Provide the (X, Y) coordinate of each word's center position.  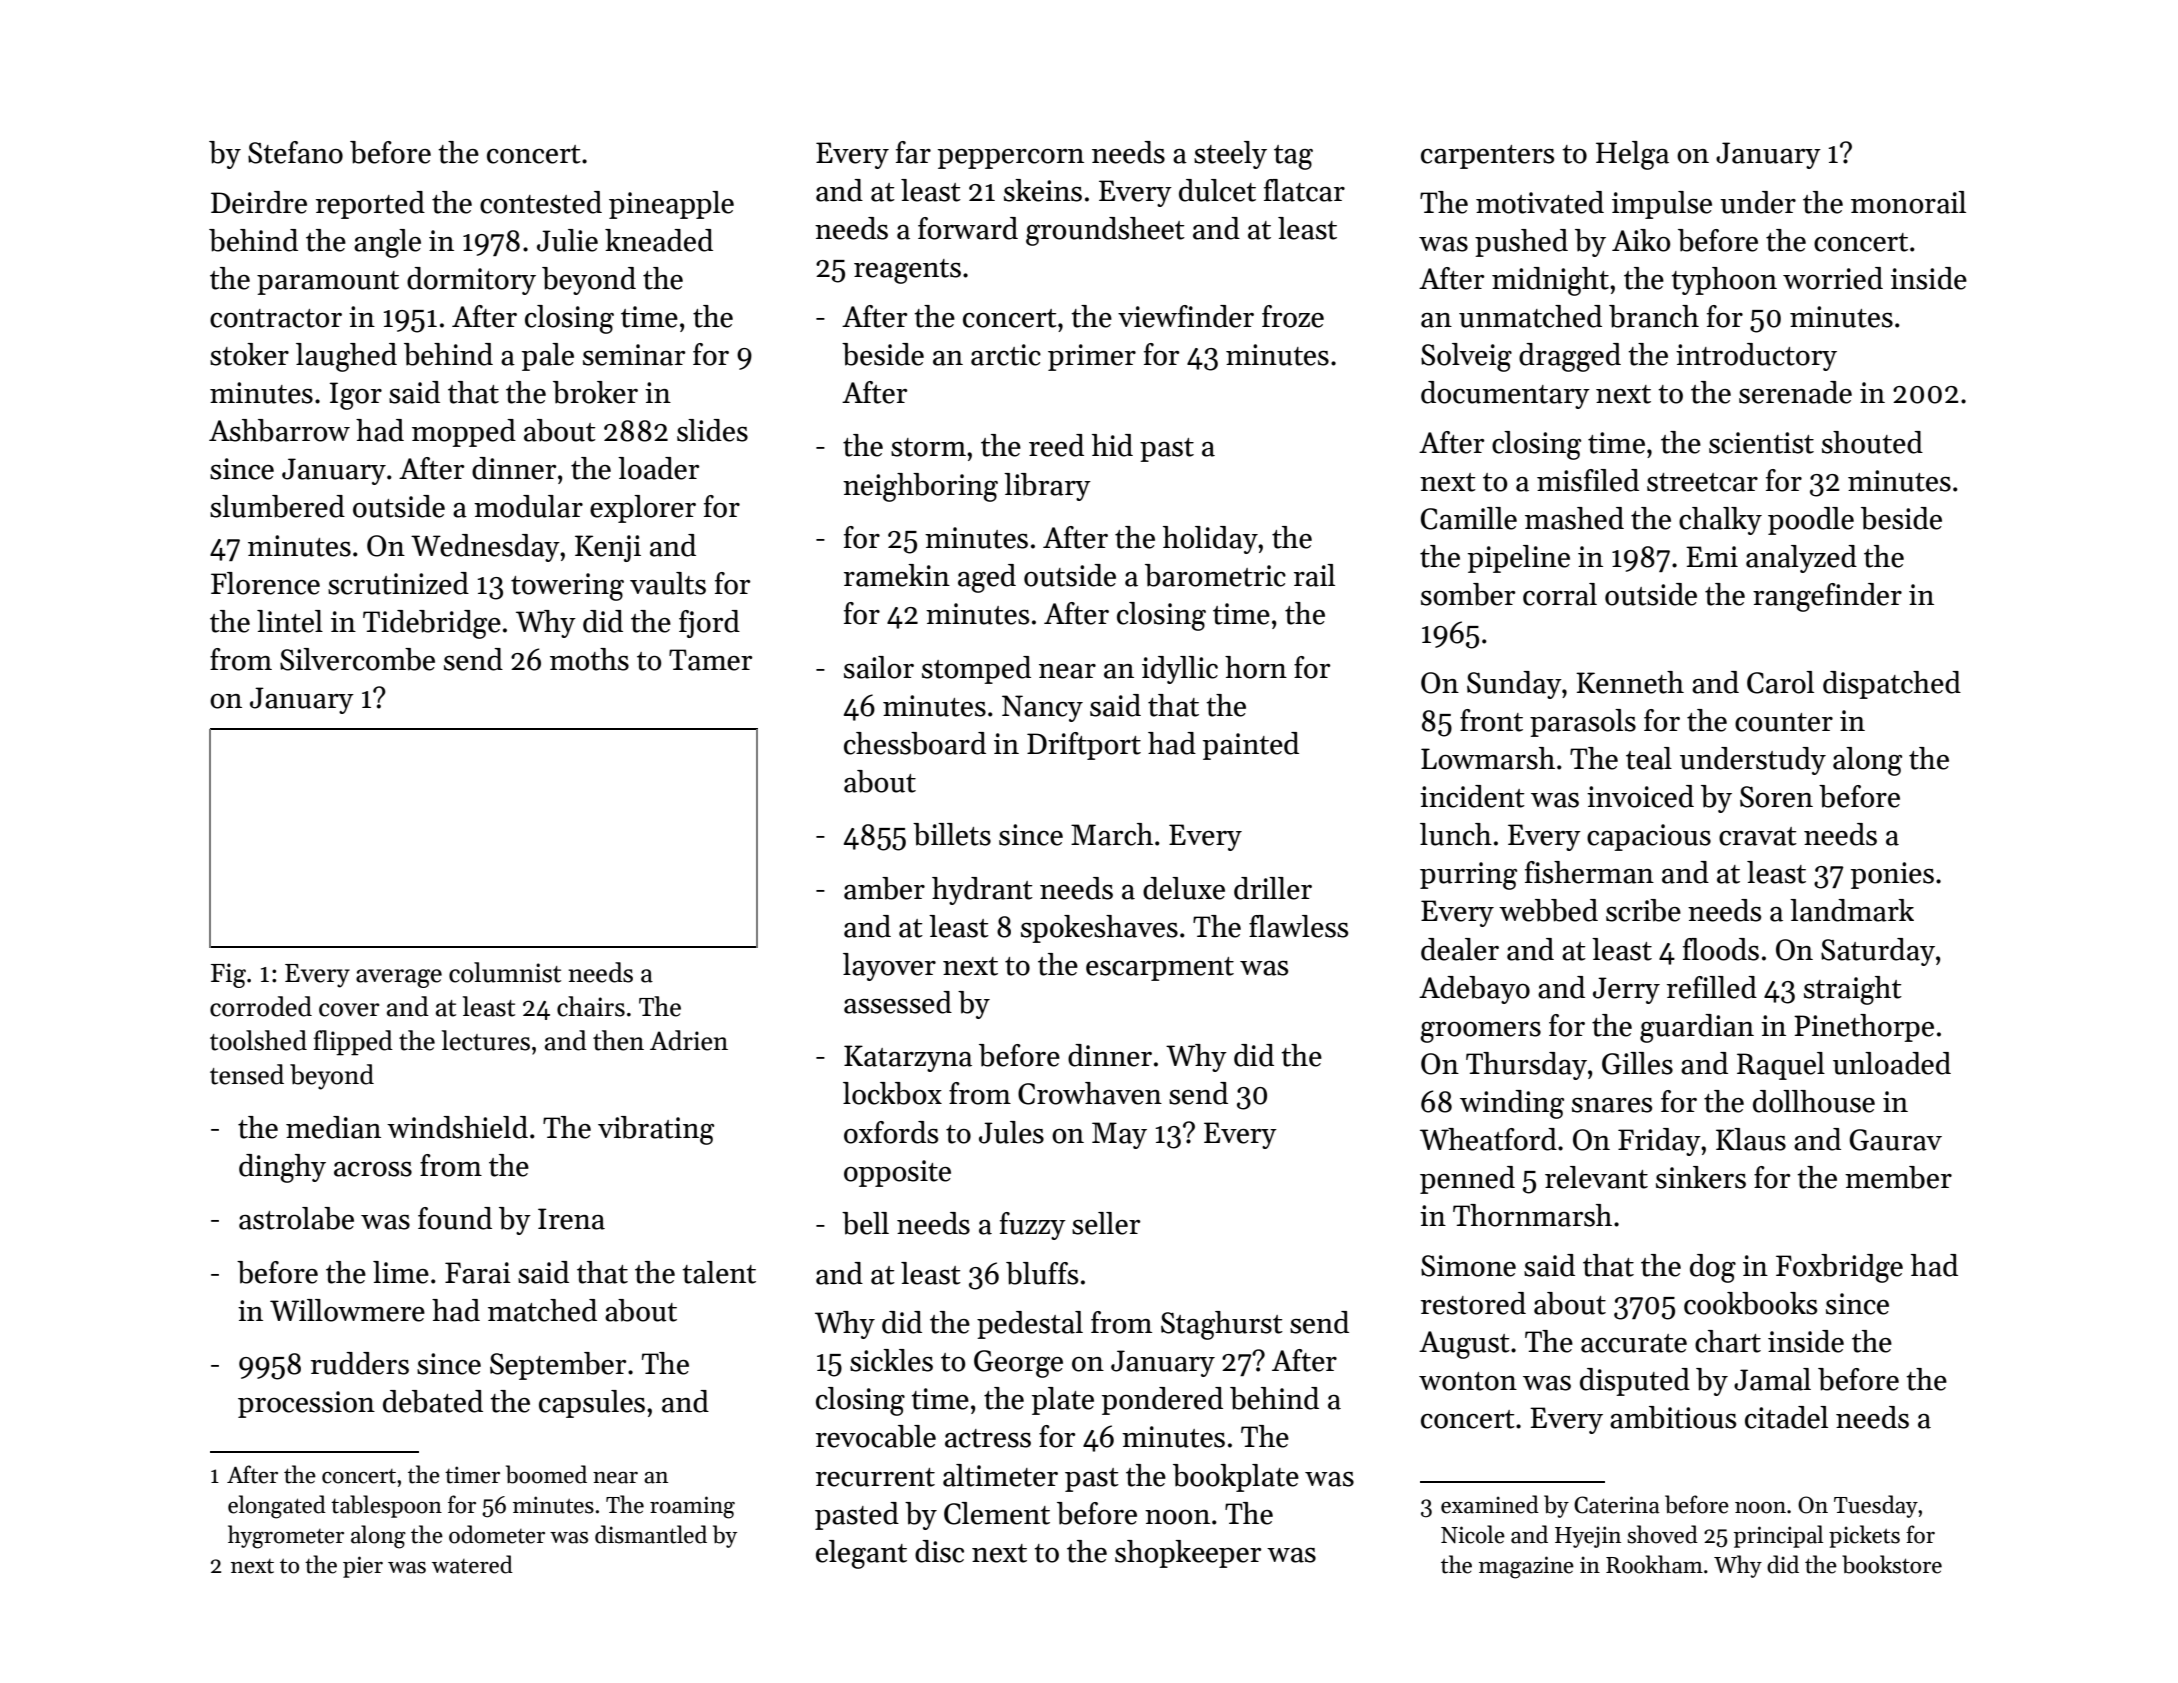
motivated (1540, 202)
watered (472, 1564)
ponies (1892, 875)
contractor (276, 318)
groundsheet (1105, 231)
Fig (228, 975)
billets (952, 834)
